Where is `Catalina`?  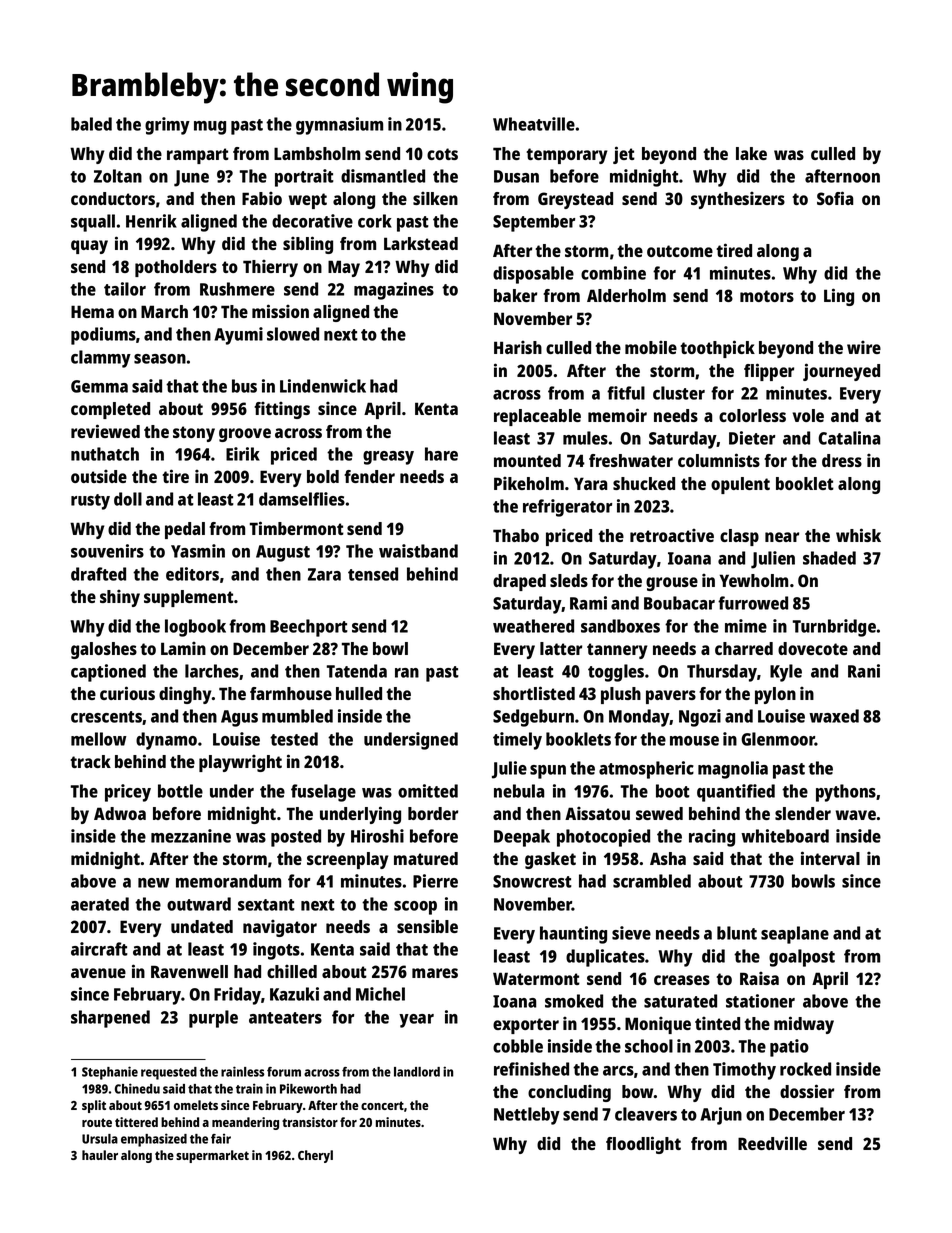
Catalina is located at coordinates (849, 438).
